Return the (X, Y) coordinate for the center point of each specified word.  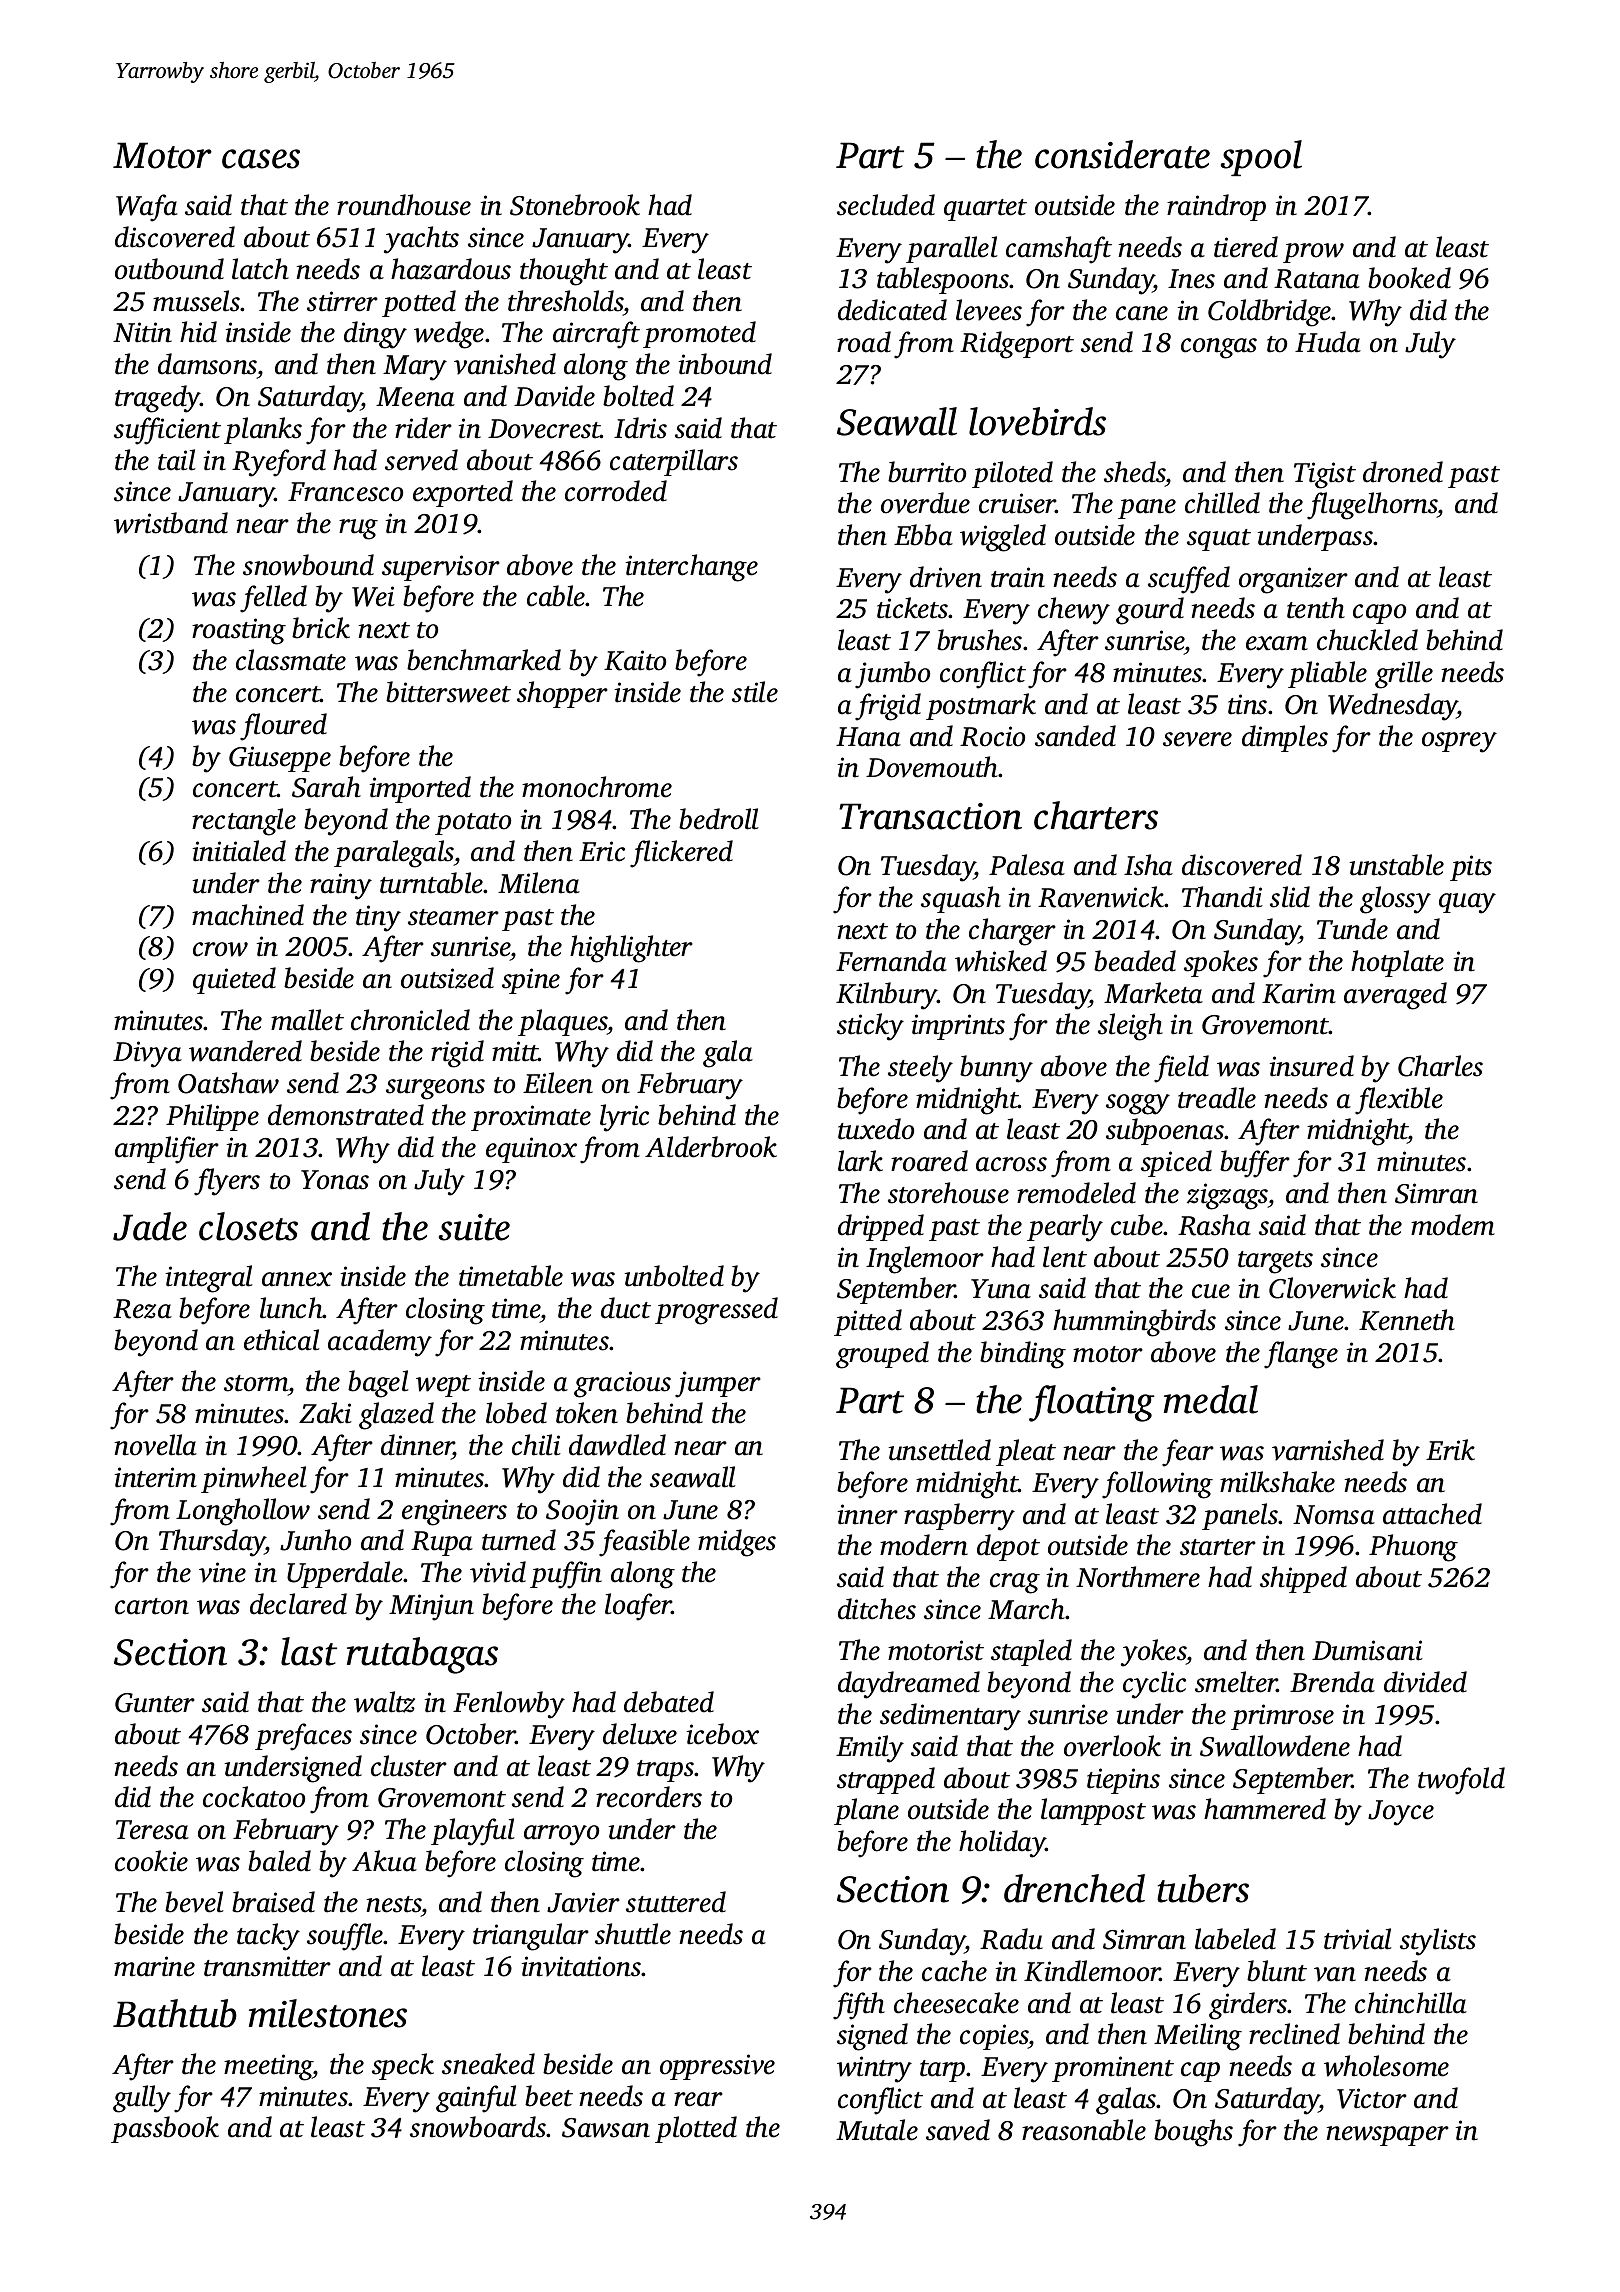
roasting (239, 631)
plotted (696, 2129)
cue (1211, 1291)
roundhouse (404, 205)
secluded (886, 205)
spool (1261, 158)
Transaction (930, 816)
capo (1379, 614)
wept (443, 1386)
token (587, 1413)
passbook (165, 2129)
